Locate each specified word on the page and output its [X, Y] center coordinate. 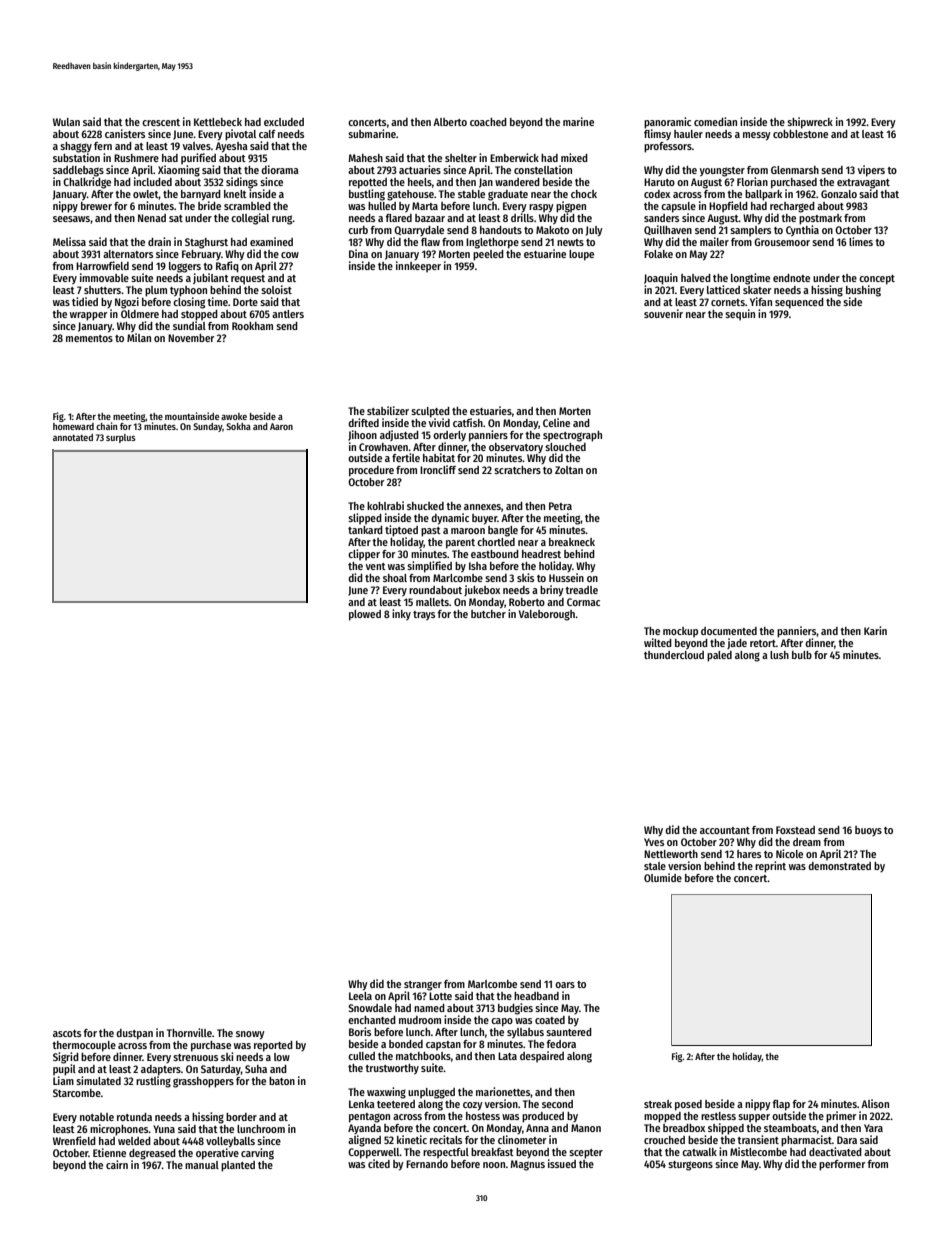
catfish [468, 422]
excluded [284, 122]
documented [729, 631]
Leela [360, 996]
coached [488, 122]
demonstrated [839, 866]
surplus [121, 438]
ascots [67, 1033]
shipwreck [810, 123]
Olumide [663, 877]
